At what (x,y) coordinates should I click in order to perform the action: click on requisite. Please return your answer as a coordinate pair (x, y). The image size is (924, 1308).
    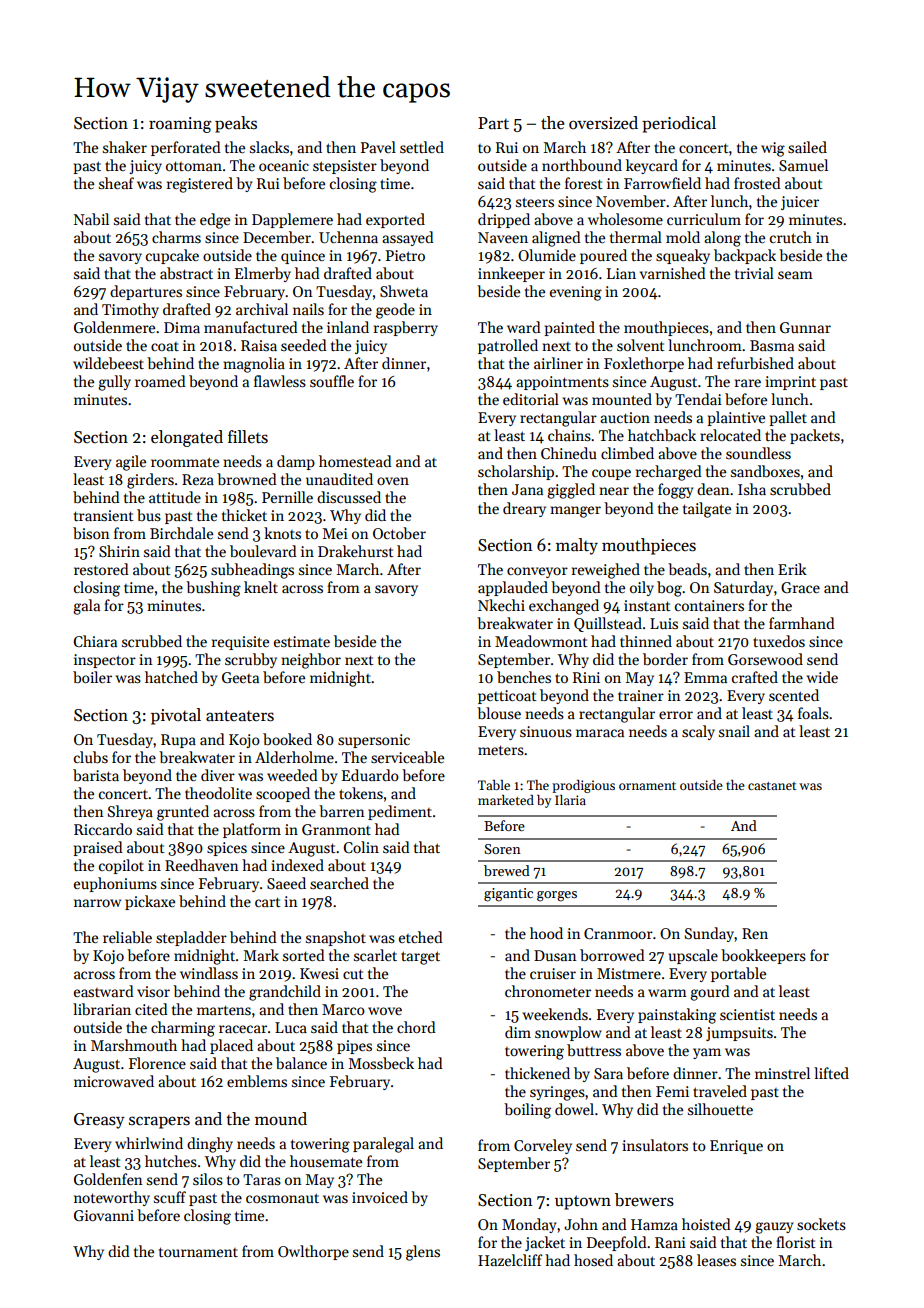
    Looking at the image, I should click on (240, 643).
